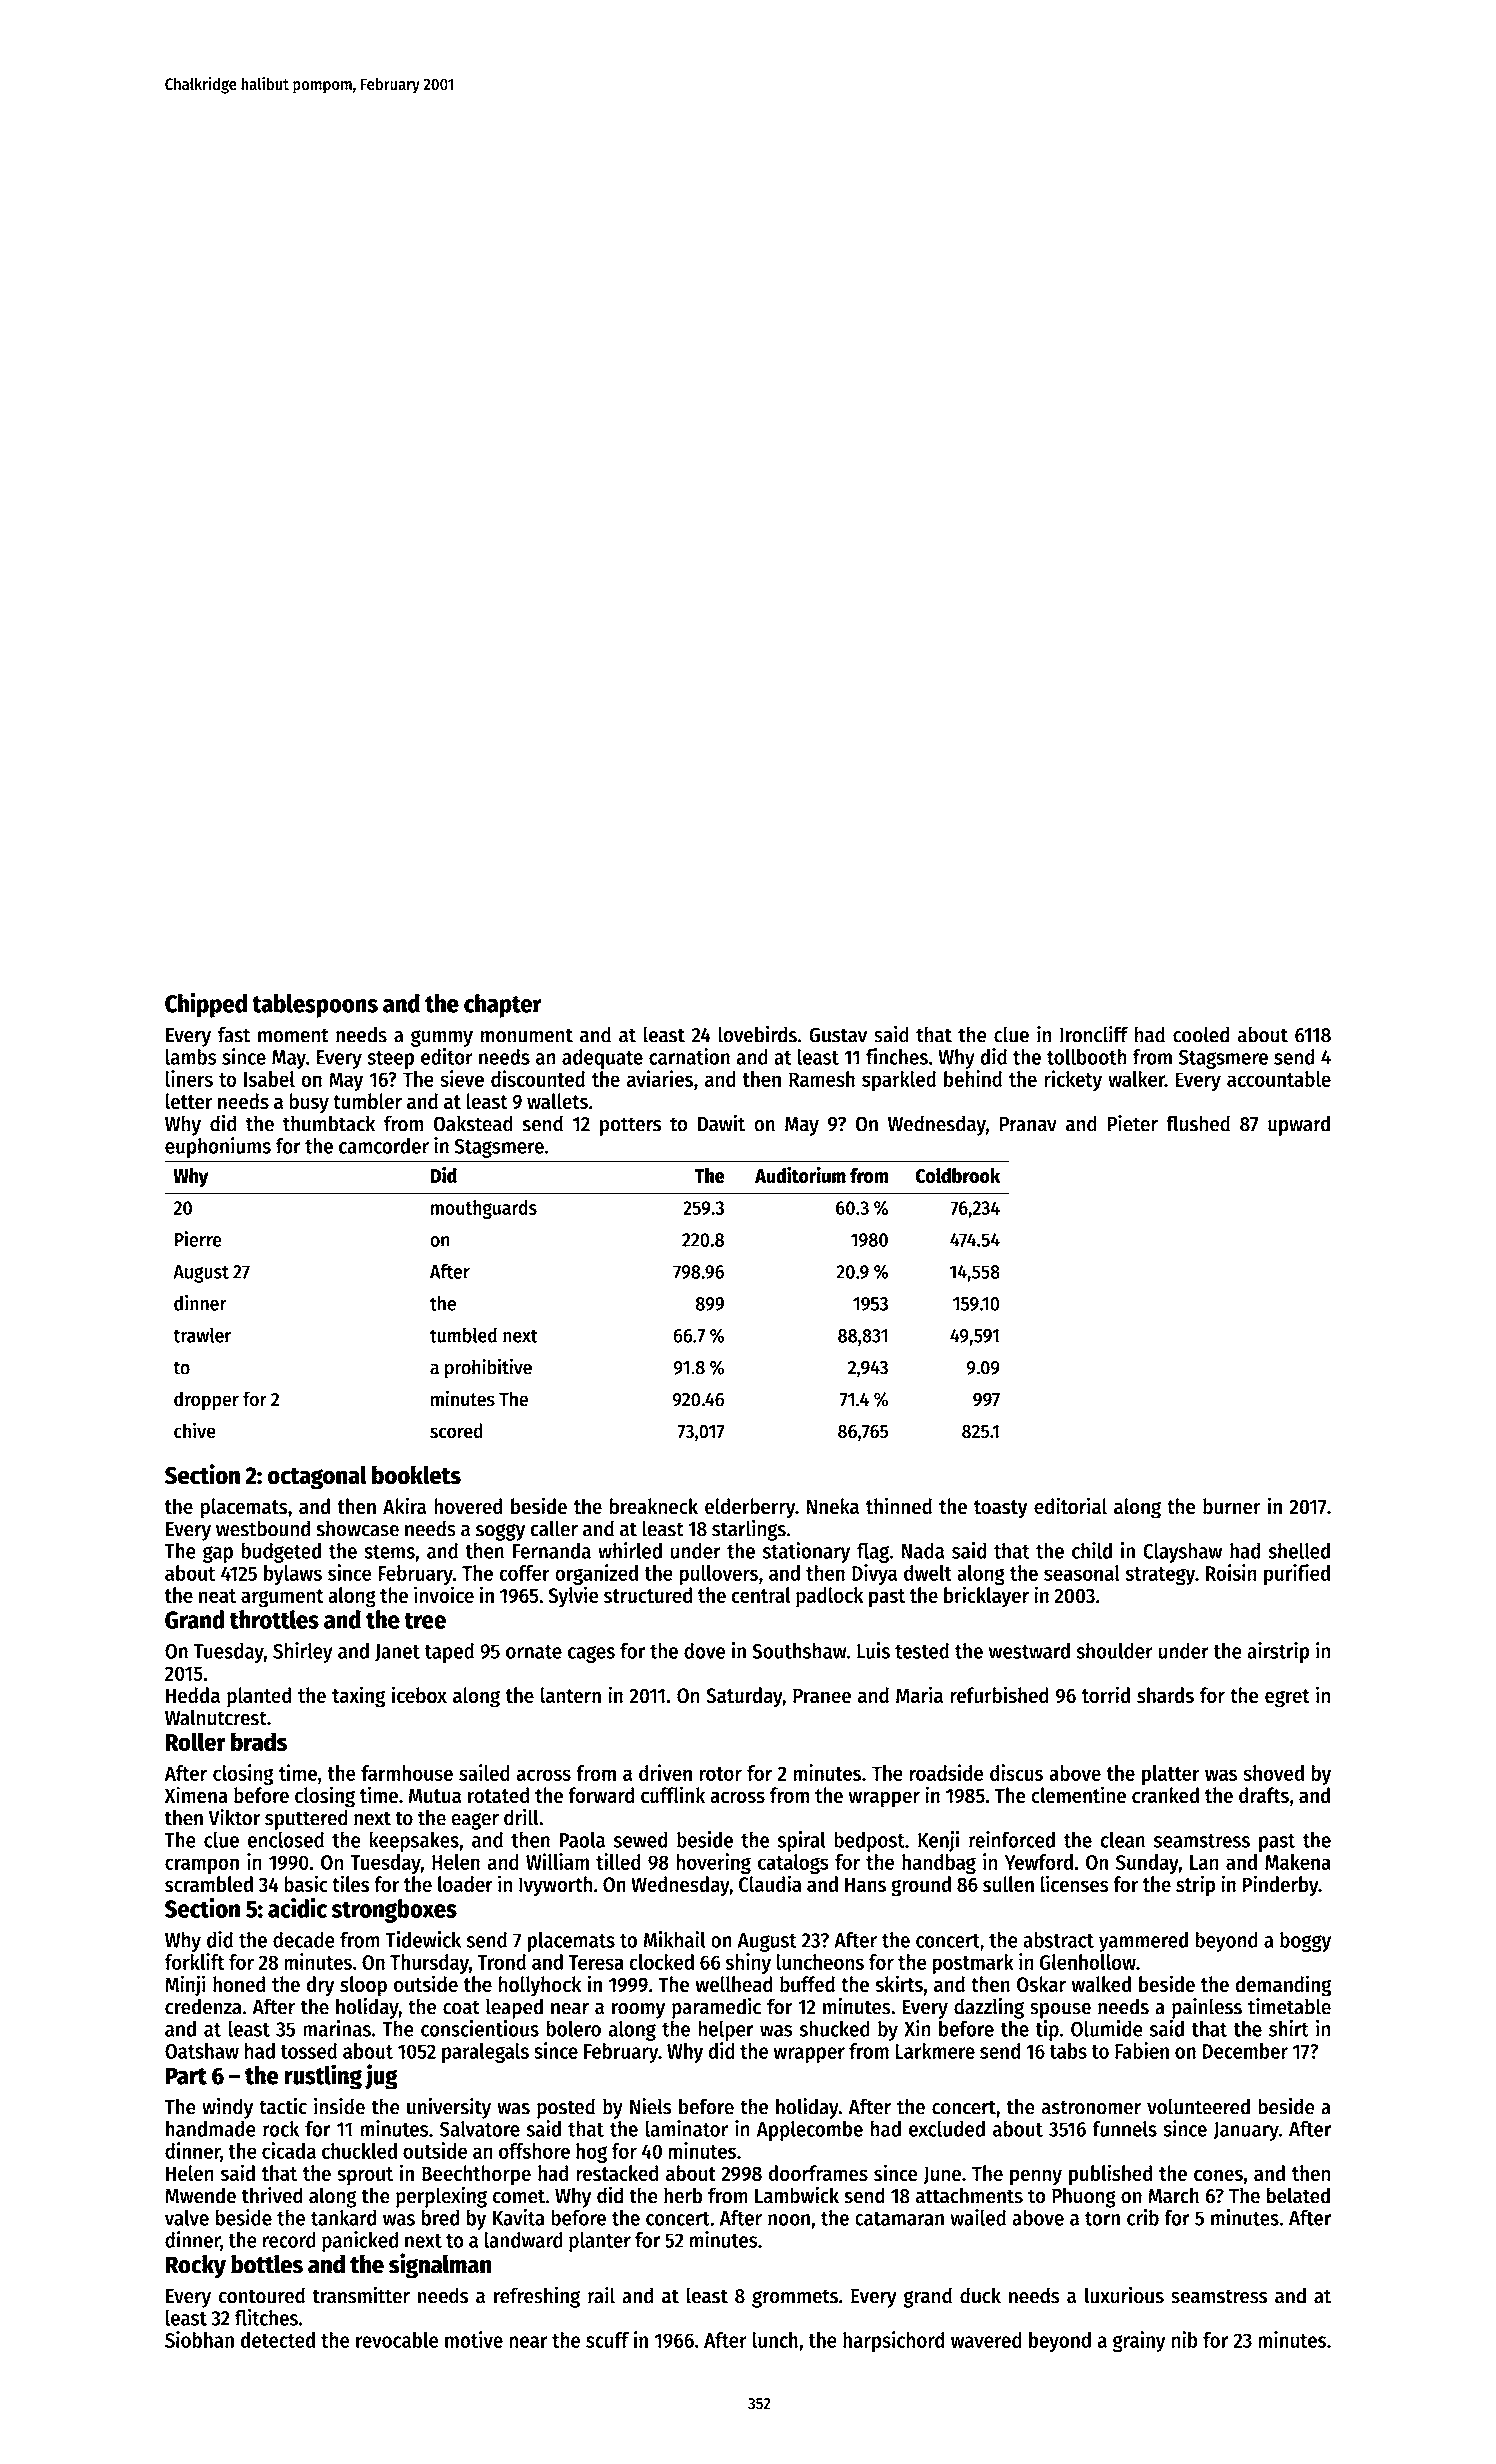  I want to click on shelled, so click(1299, 1551).
